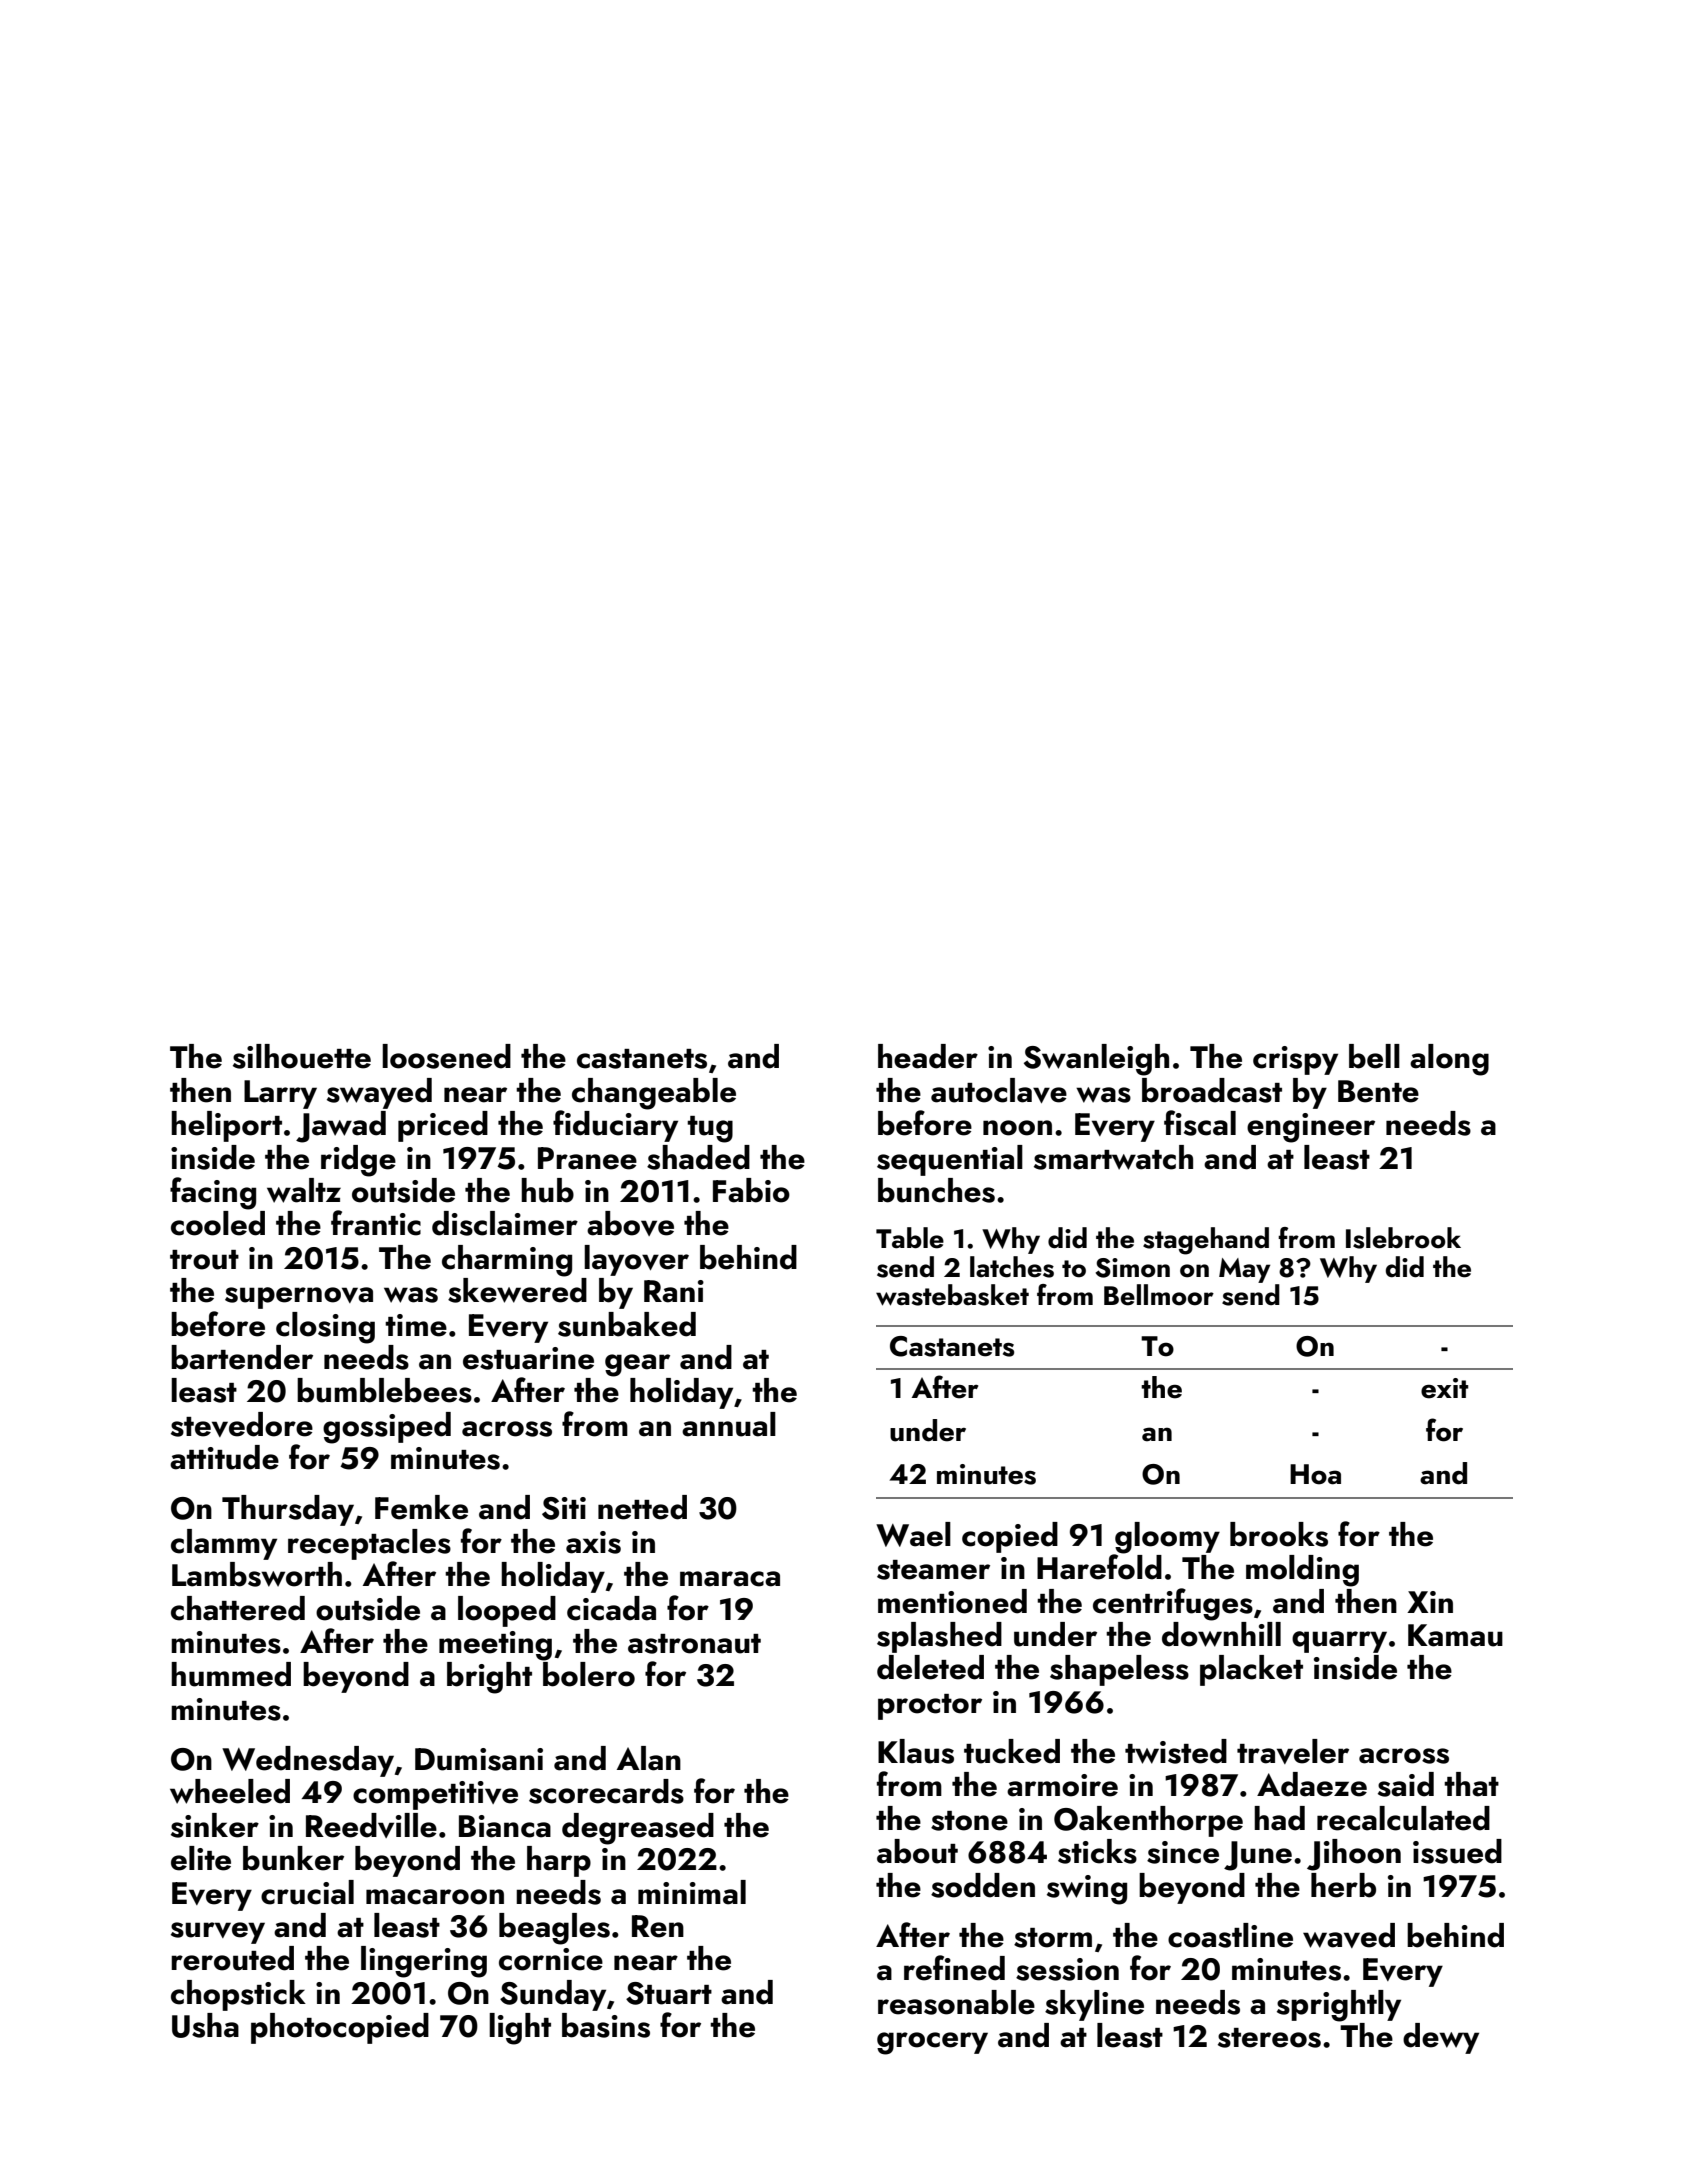 This image has height=2178, width=1683. I want to click on silhouette, so click(302, 1056).
